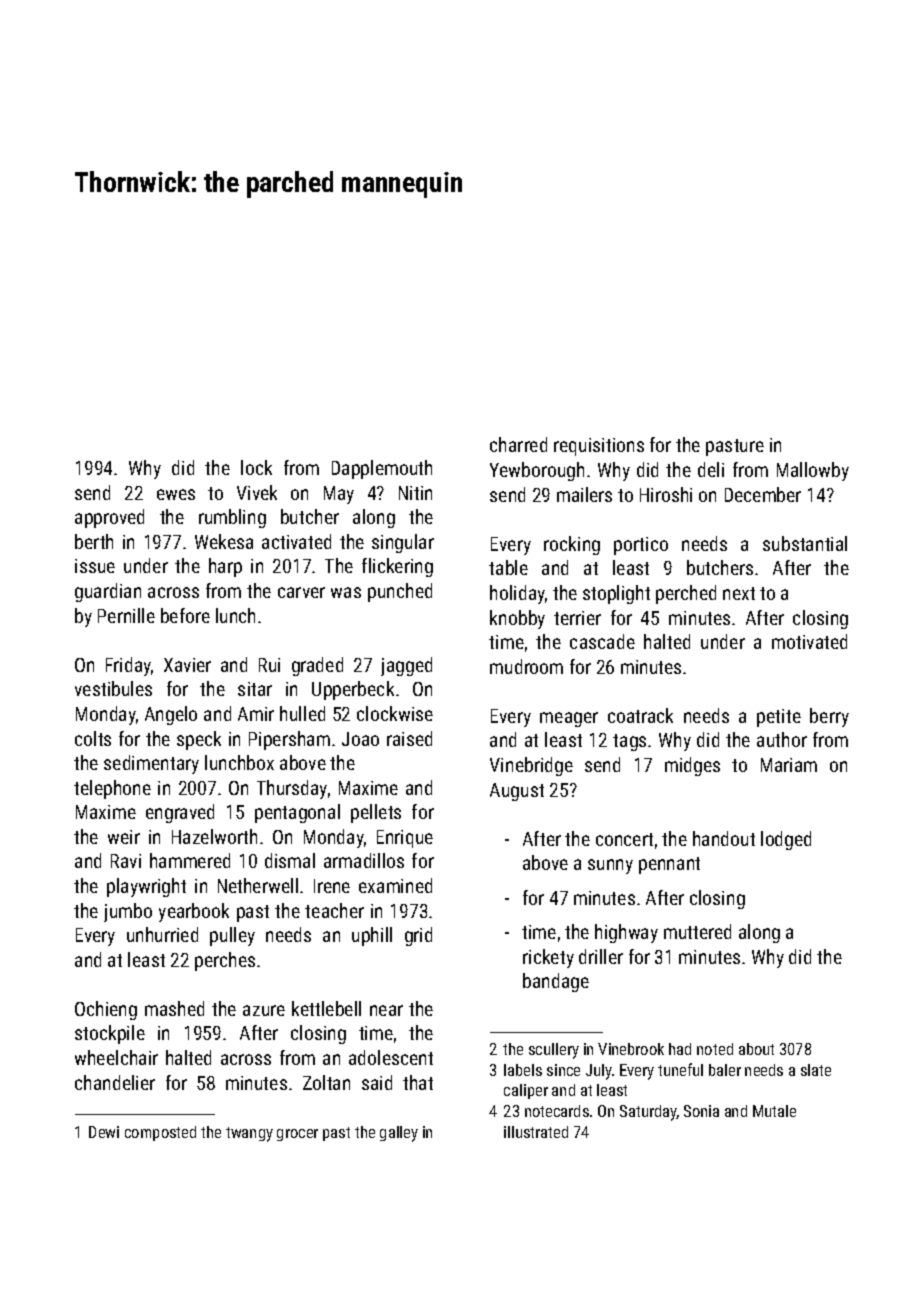 Image resolution: width=924 pixels, height=1311 pixels. What do you see at coordinates (517, 792) in the page?
I see `August` at bounding box center [517, 792].
